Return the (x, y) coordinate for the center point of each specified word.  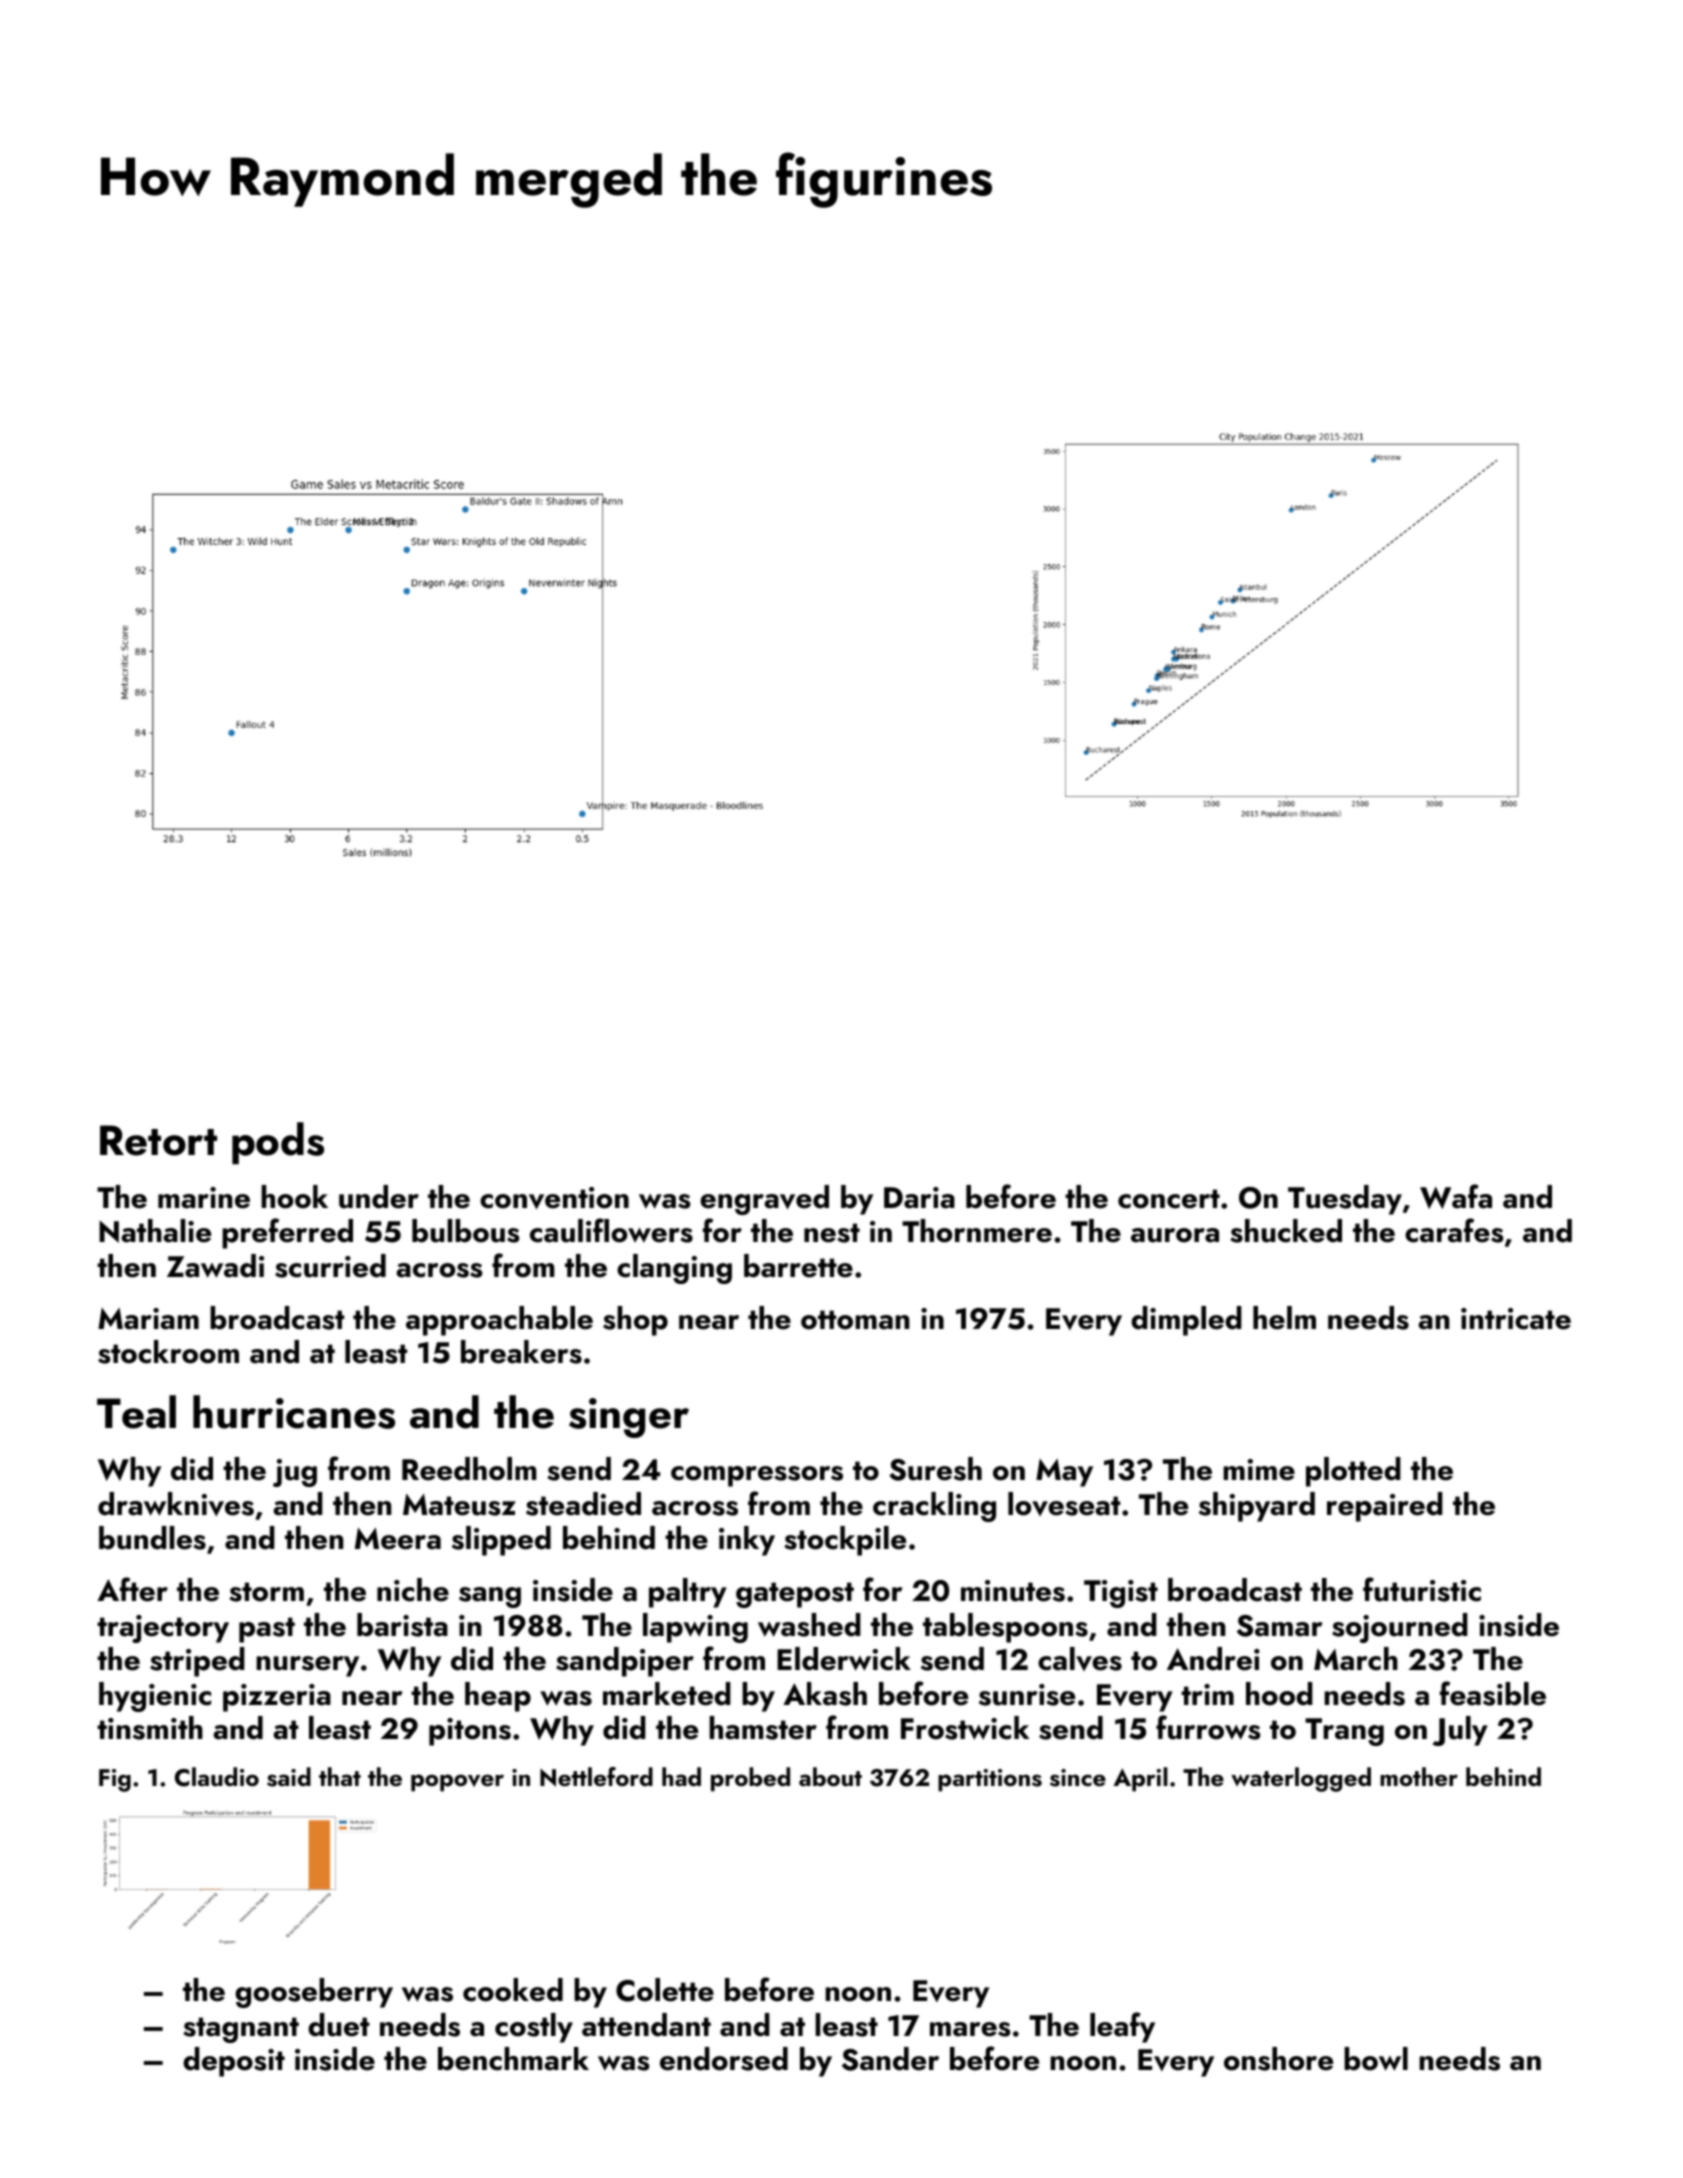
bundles (152, 1538)
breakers (521, 1352)
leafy (1122, 2027)
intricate (1516, 1319)
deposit (234, 2062)
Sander (890, 2059)
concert (1169, 1199)
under (379, 1197)
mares (970, 2029)
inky (747, 1541)
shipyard (1257, 1507)
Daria (919, 1198)
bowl (1376, 2059)
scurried (330, 1266)
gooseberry (314, 1993)
